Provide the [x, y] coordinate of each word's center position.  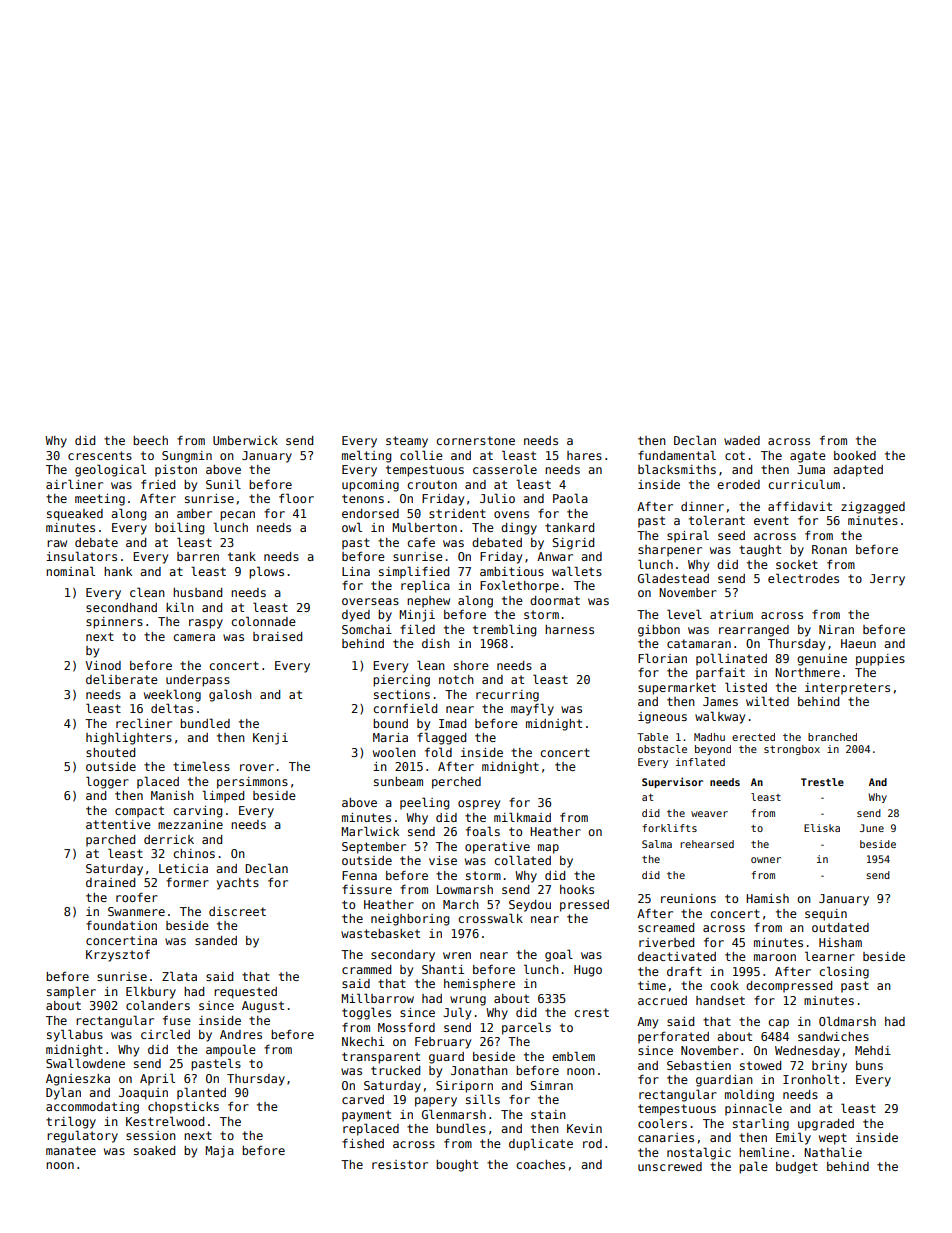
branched [832, 737]
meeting [100, 500]
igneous [662, 718]
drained [110, 882]
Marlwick [370, 831]
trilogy [71, 1122]
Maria [390, 737]
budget [797, 1168]
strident [457, 513]
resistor [400, 1164]
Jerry [887, 580]
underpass [198, 681]
